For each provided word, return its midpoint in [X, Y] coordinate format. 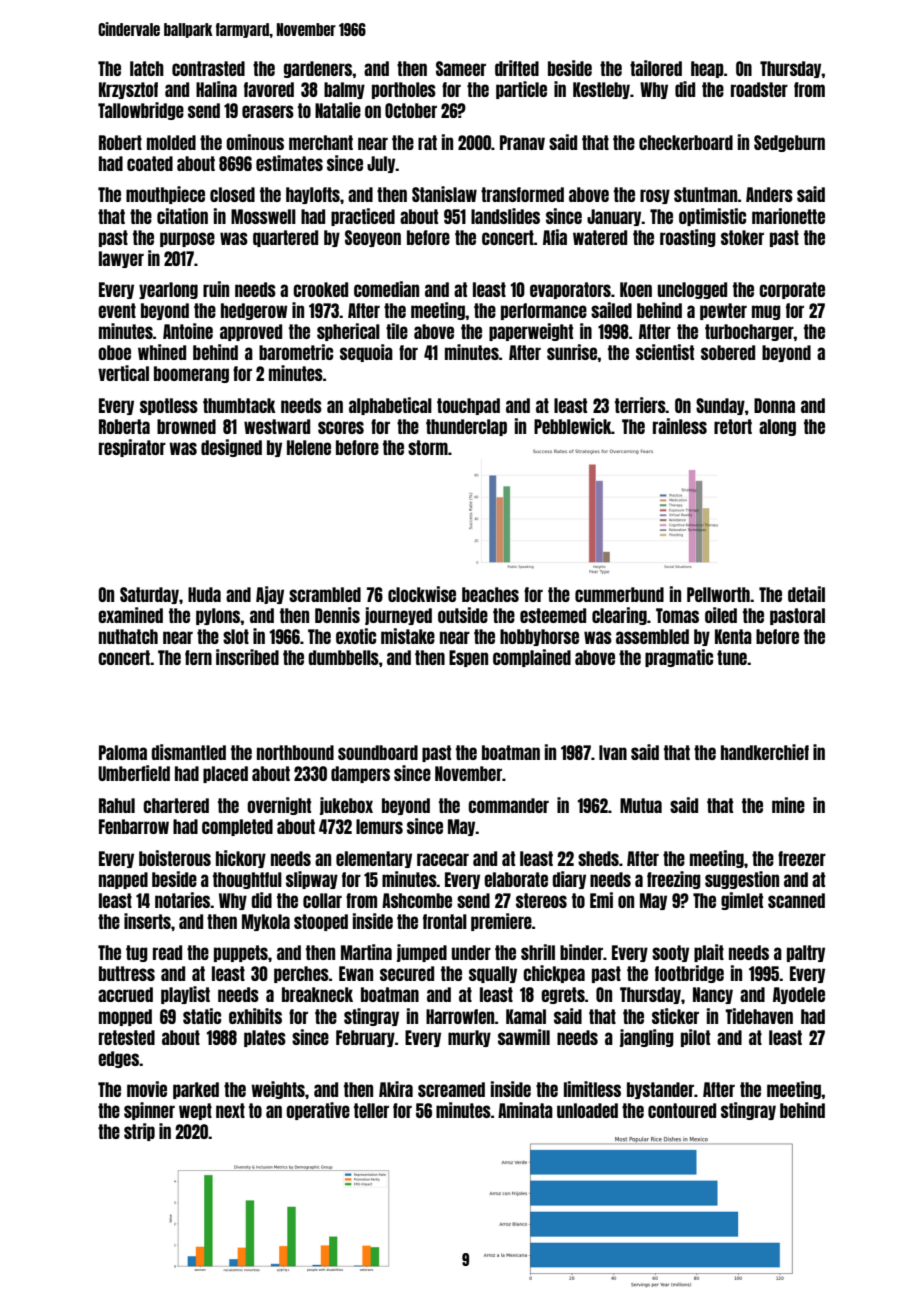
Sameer [461, 68]
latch [147, 68]
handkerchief [765, 752]
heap [707, 69]
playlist [185, 995]
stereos [541, 900]
